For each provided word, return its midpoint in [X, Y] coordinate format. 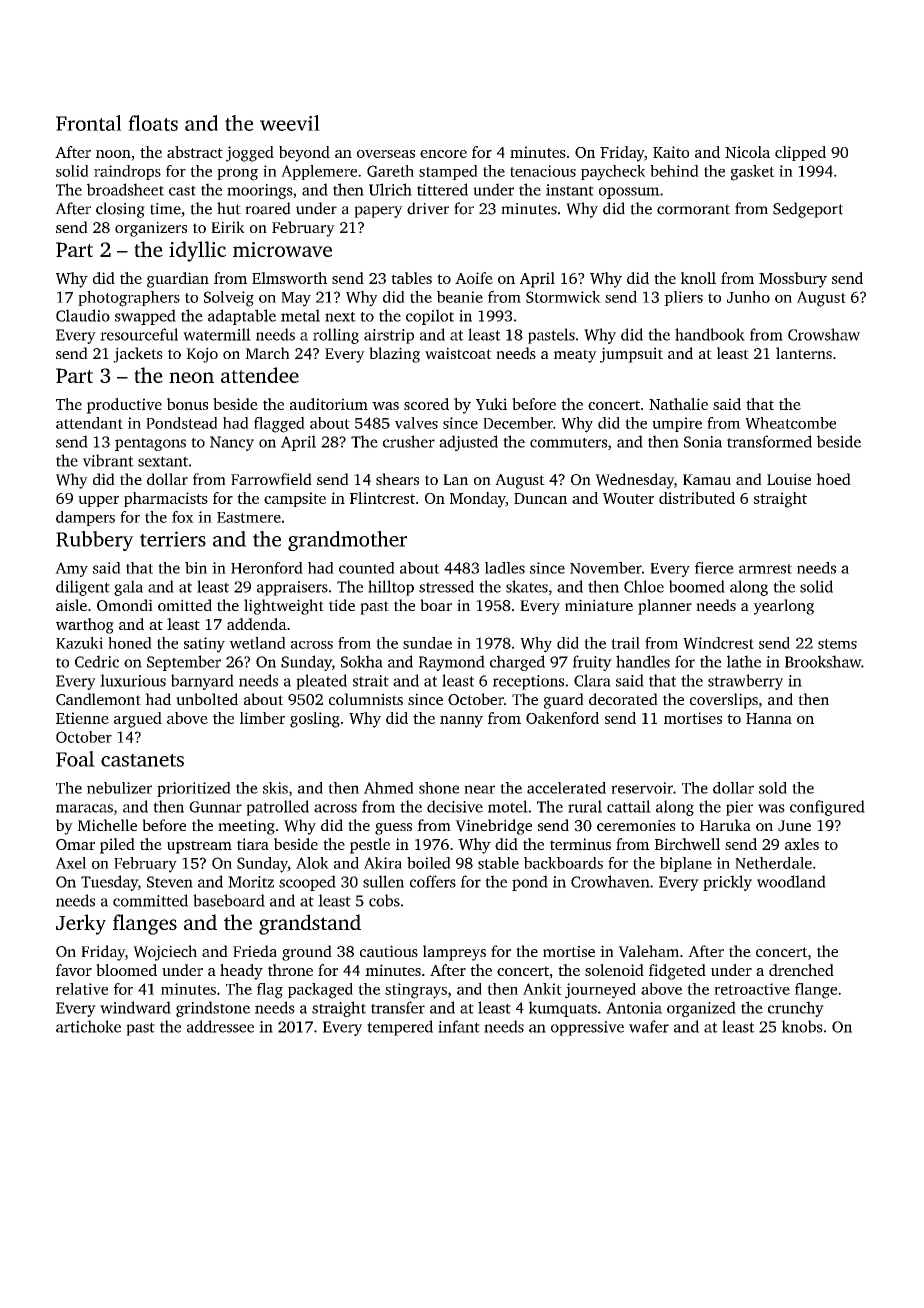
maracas [84, 808]
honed [130, 643]
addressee [220, 1026]
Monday [478, 500]
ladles [505, 568]
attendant [89, 423]
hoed [833, 479]
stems [837, 644]
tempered [400, 1028]
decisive [455, 806]
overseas [386, 154]
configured [827, 808]
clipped [800, 153]
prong [237, 175]
